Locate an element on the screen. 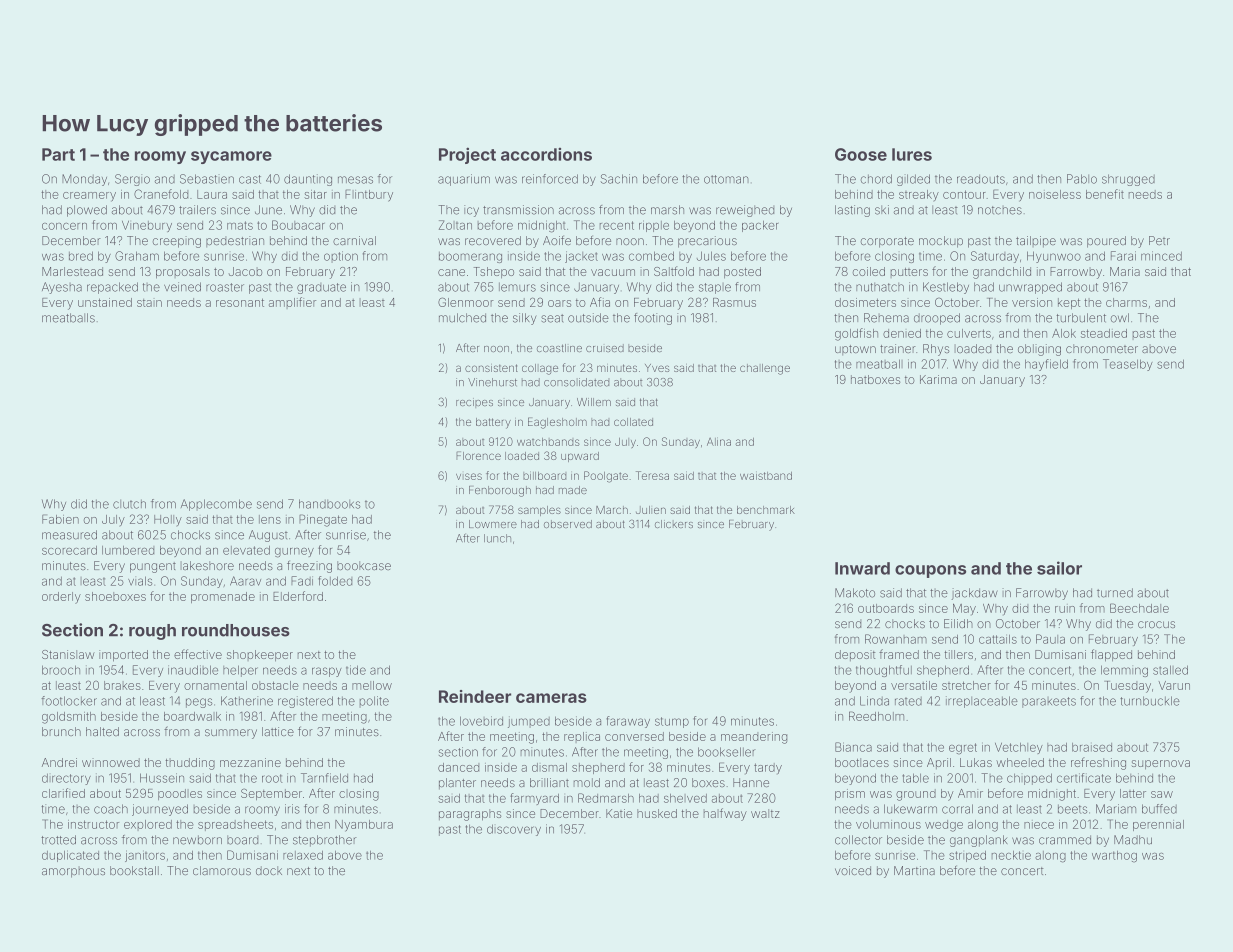 Image resolution: width=1233 pixels, height=952 pixels. Eaglesholm is located at coordinates (557, 423).
